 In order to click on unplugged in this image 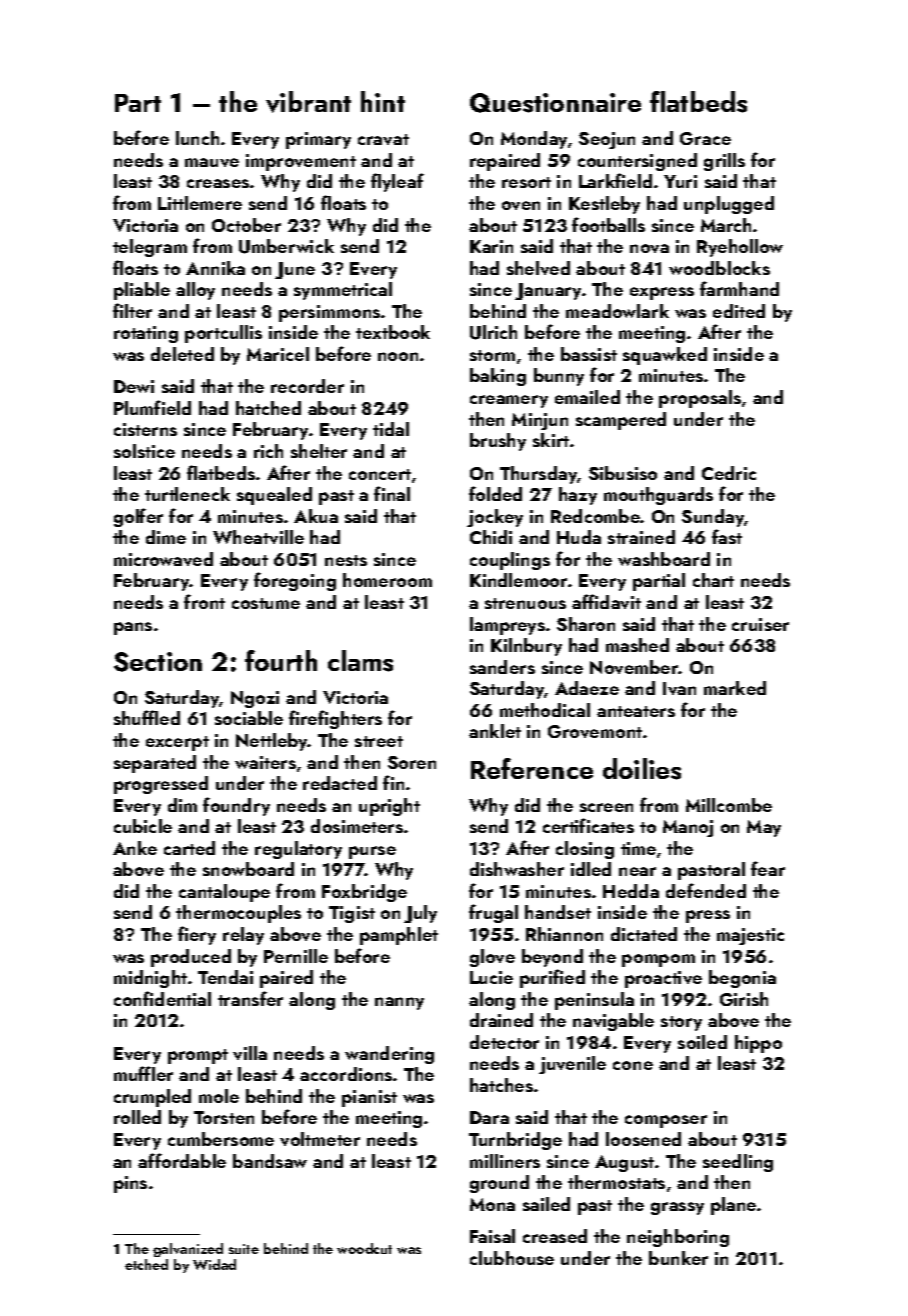, I will do `click(729, 205)`.
